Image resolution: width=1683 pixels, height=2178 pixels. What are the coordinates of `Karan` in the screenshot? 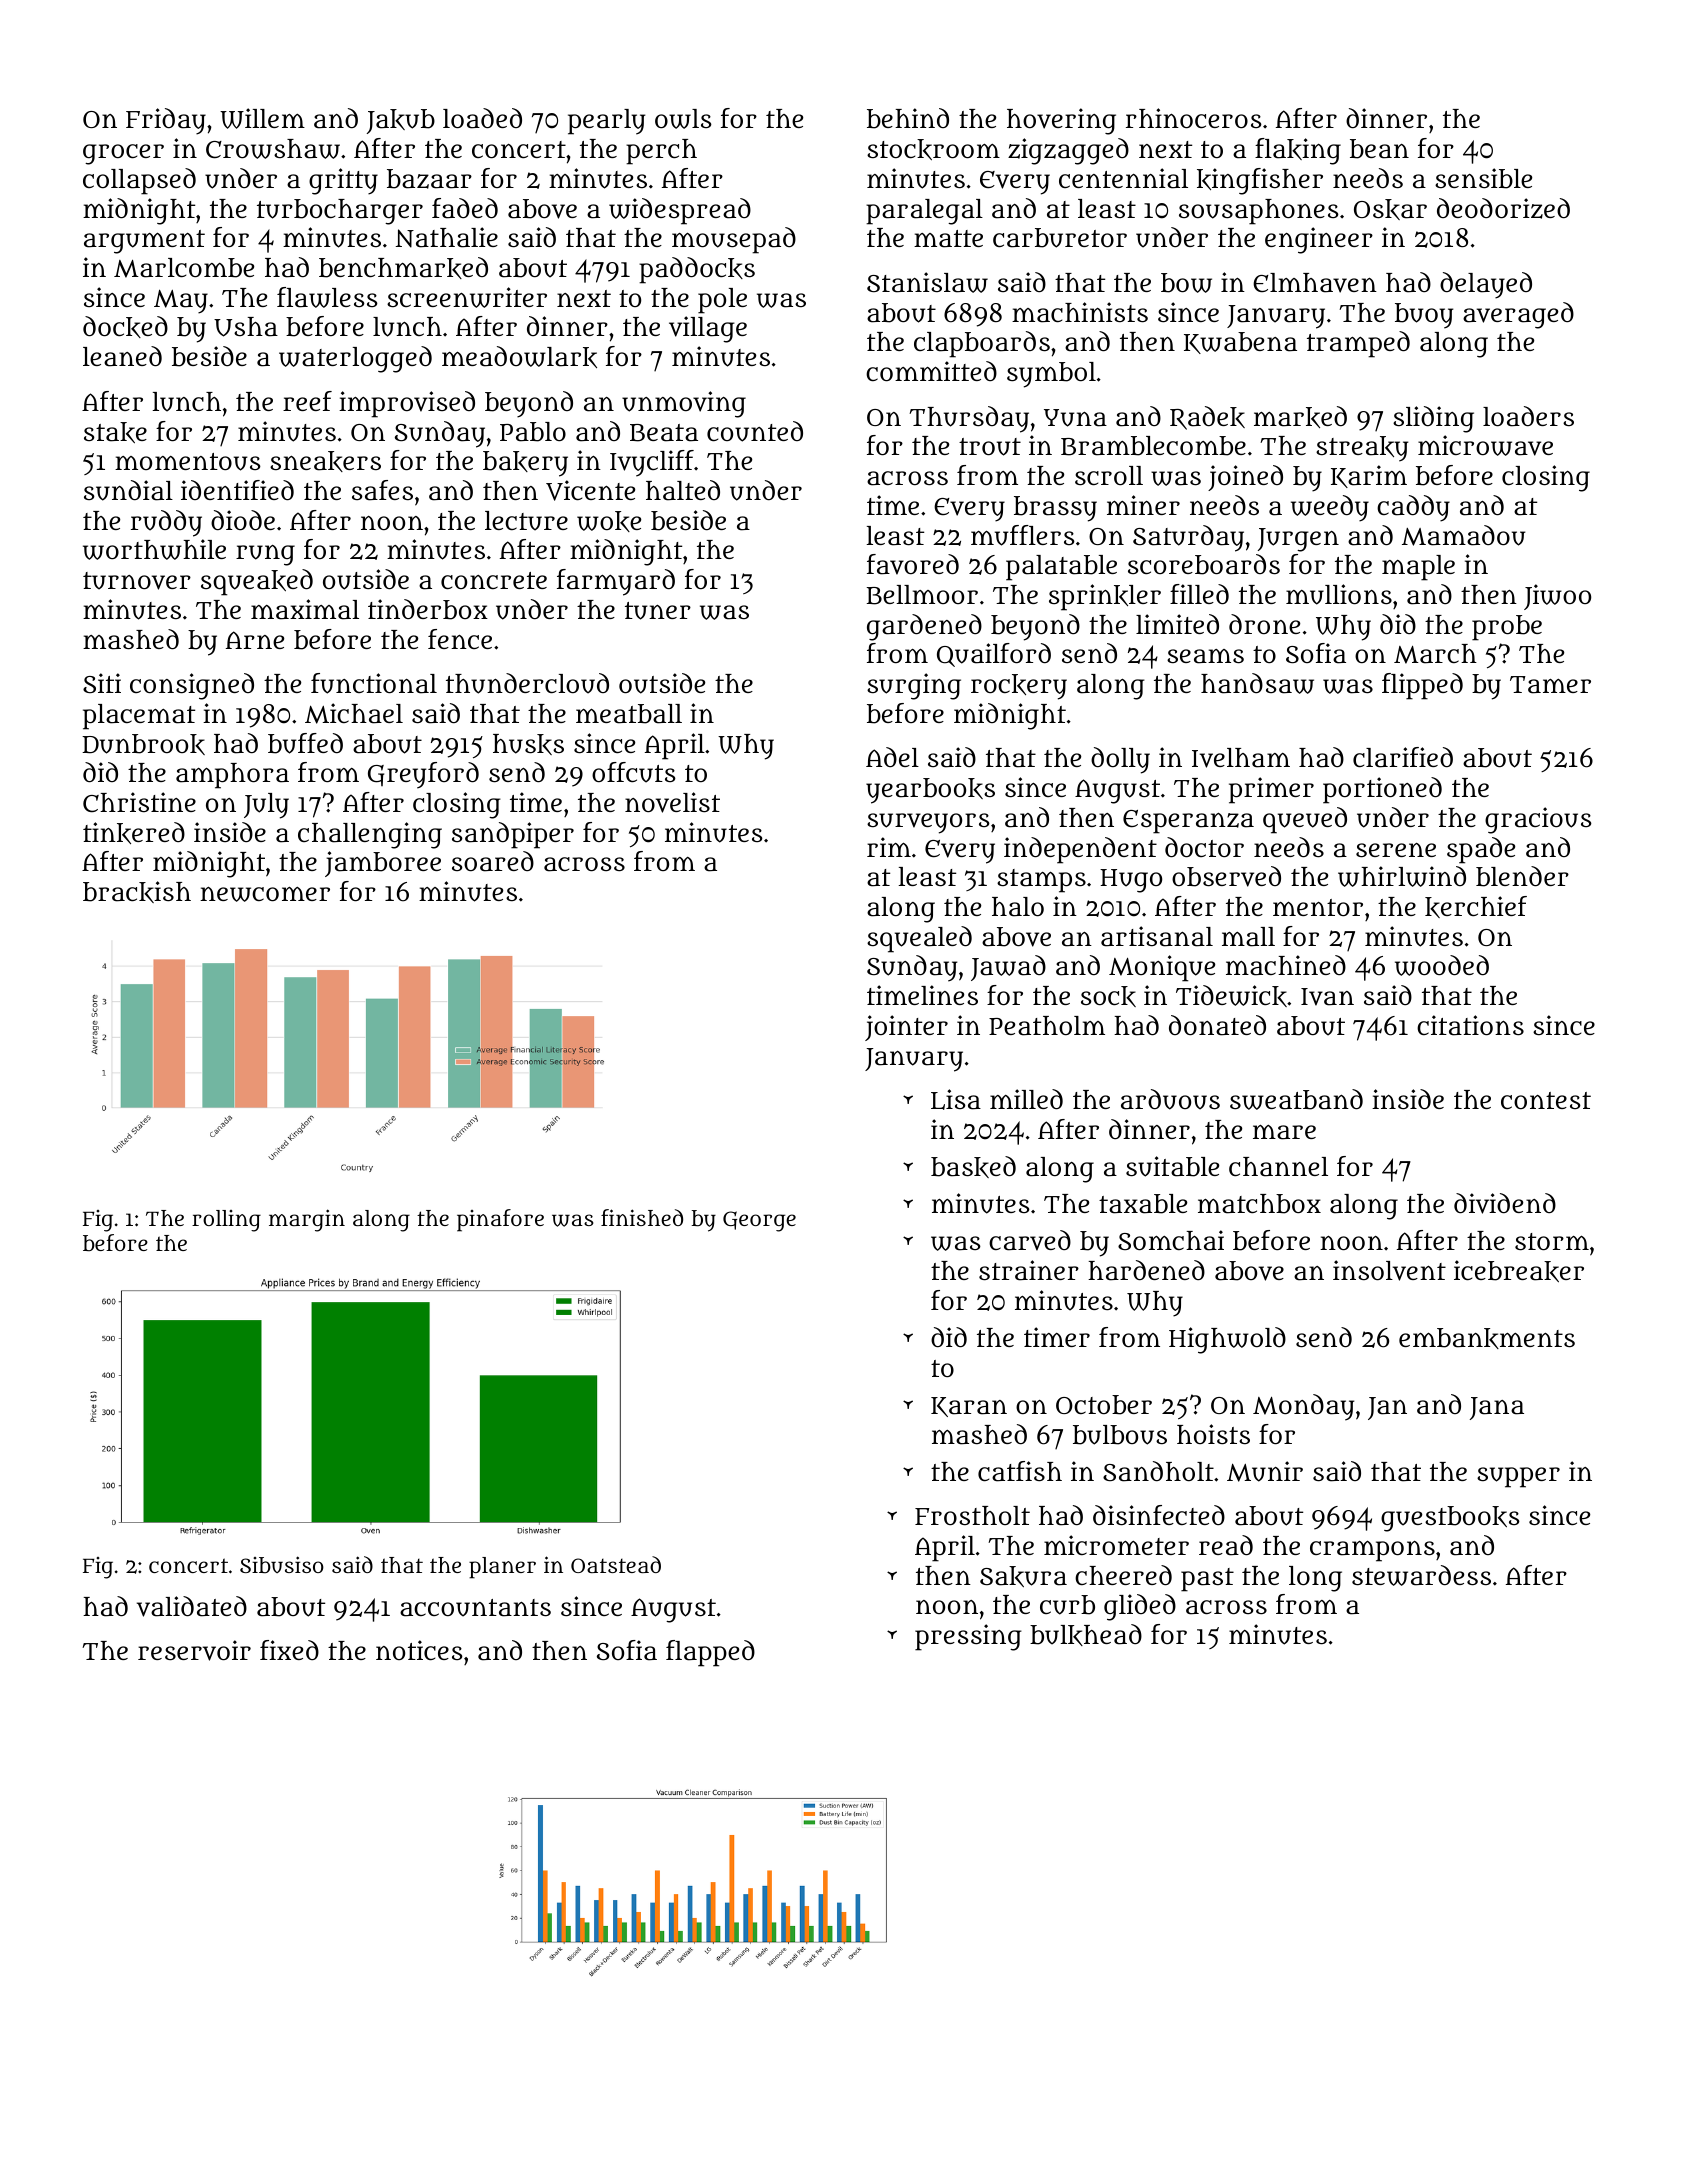 It's located at (969, 1407).
